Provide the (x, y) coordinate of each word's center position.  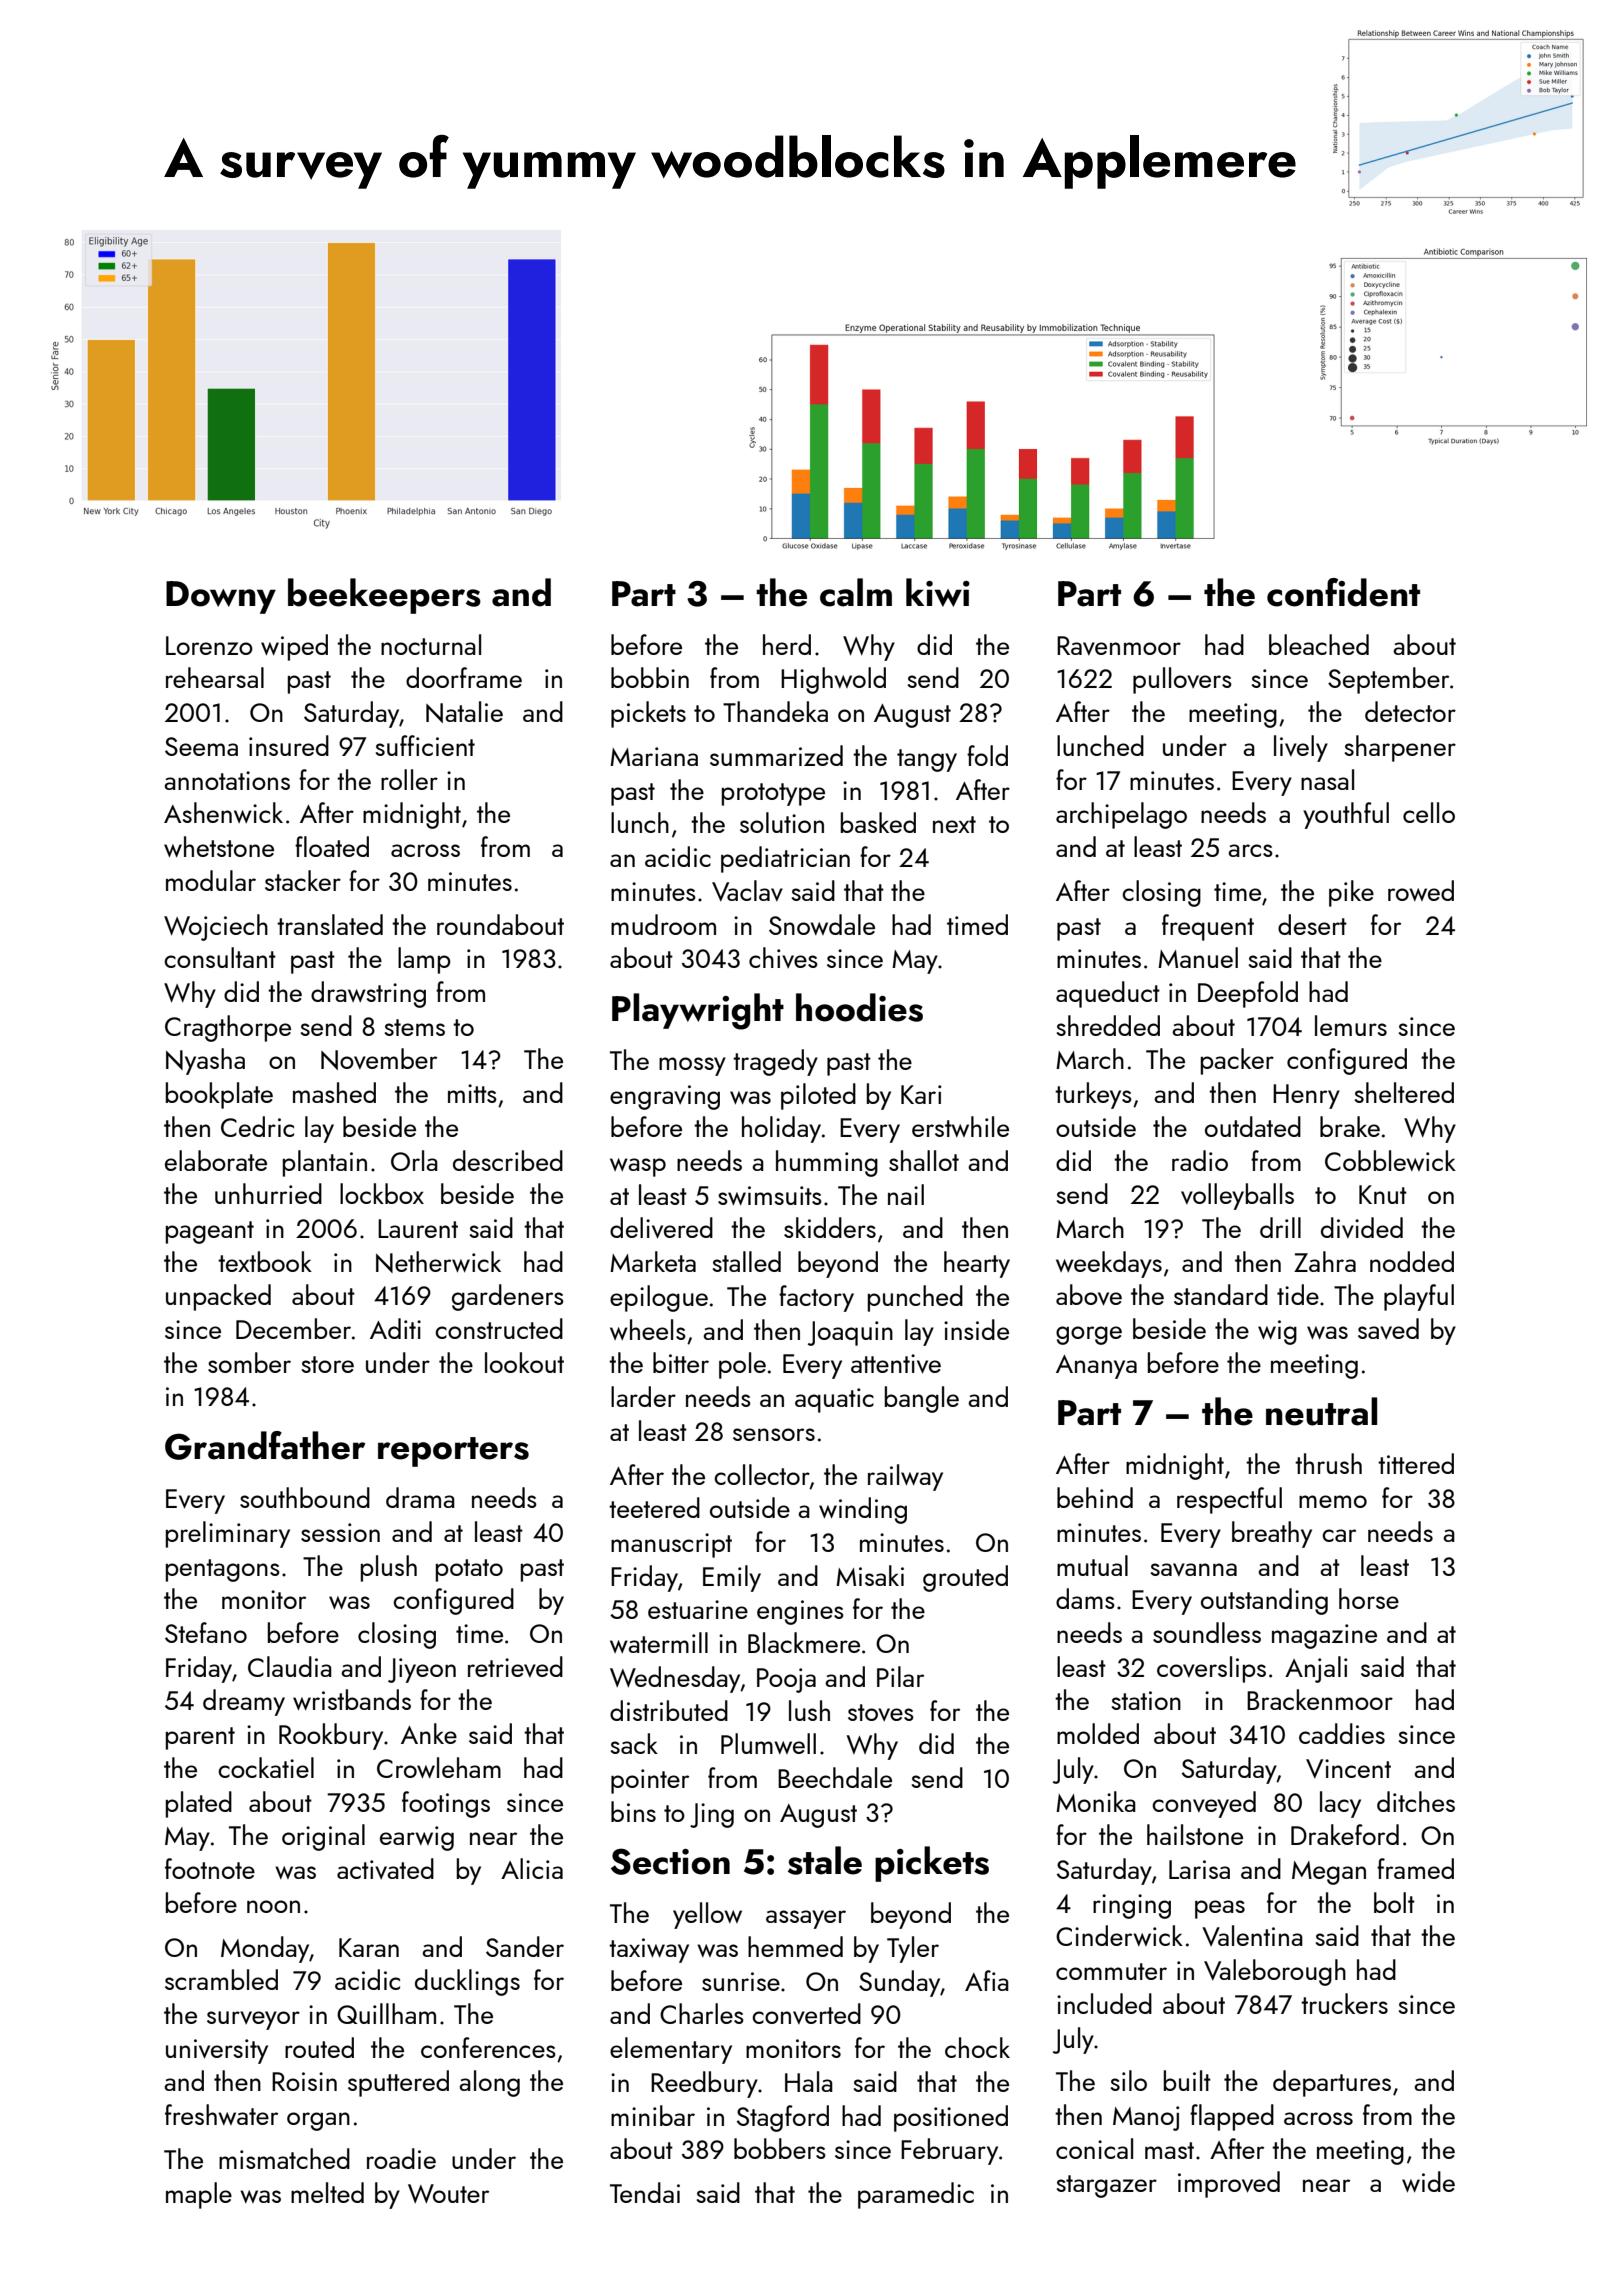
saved (1388, 1328)
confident (1343, 592)
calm (856, 592)
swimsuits (770, 1195)
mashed (334, 1092)
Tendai (645, 2192)
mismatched (284, 2158)
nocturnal (431, 644)
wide (1428, 2181)
